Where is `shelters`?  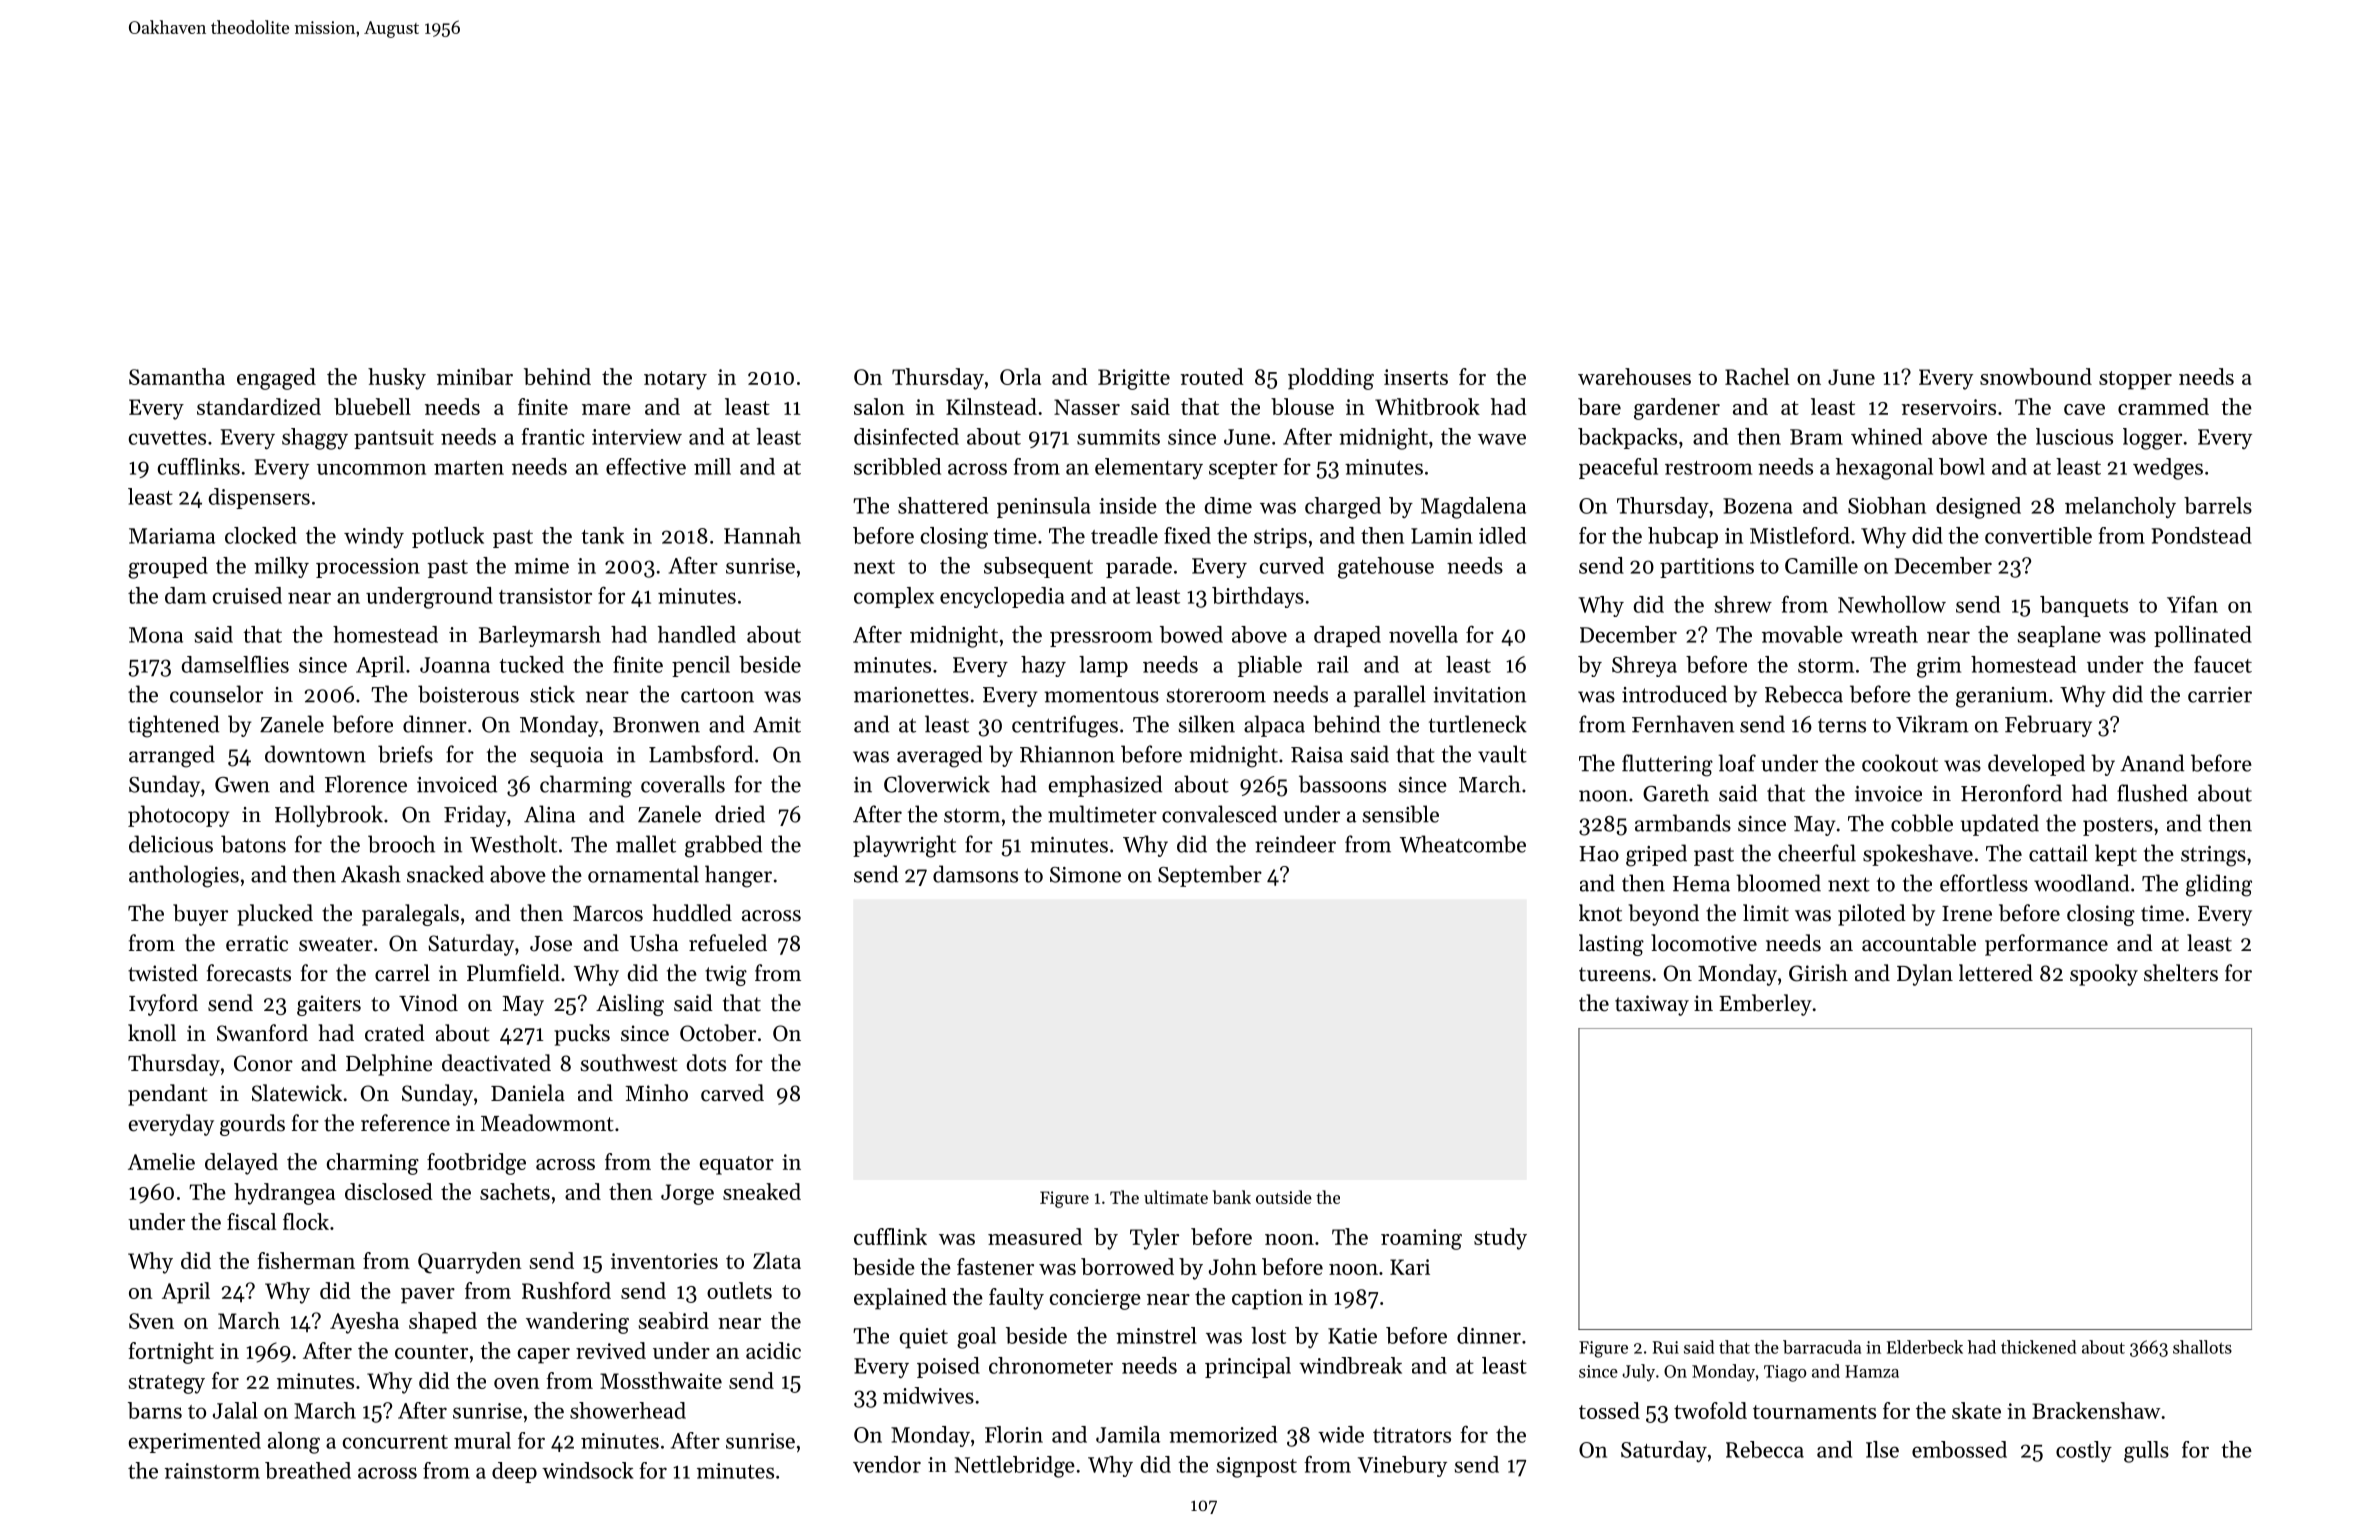 shelters is located at coordinates (2181, 973).
